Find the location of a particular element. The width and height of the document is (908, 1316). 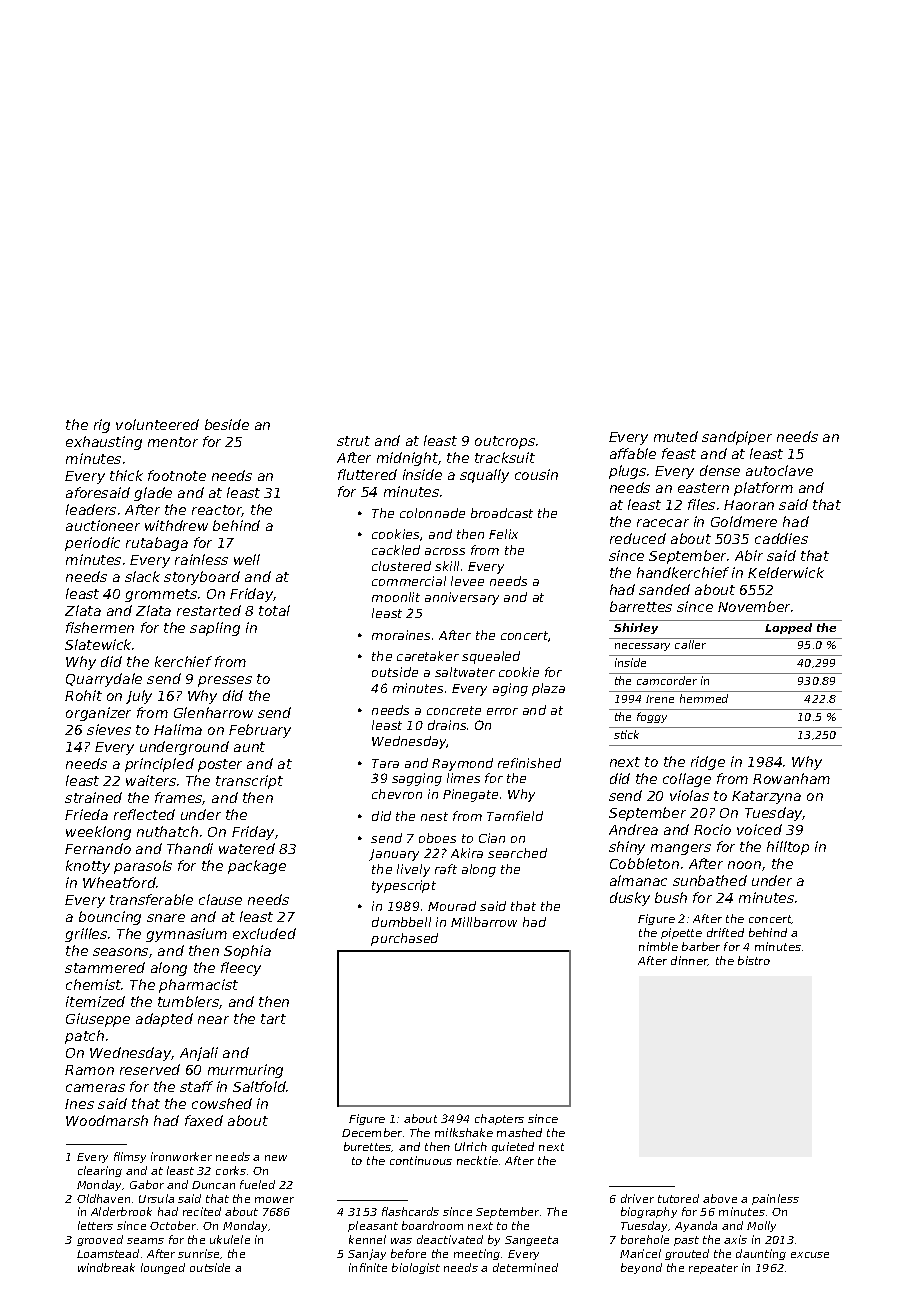

dinner is located at coordinates (689, 961).
